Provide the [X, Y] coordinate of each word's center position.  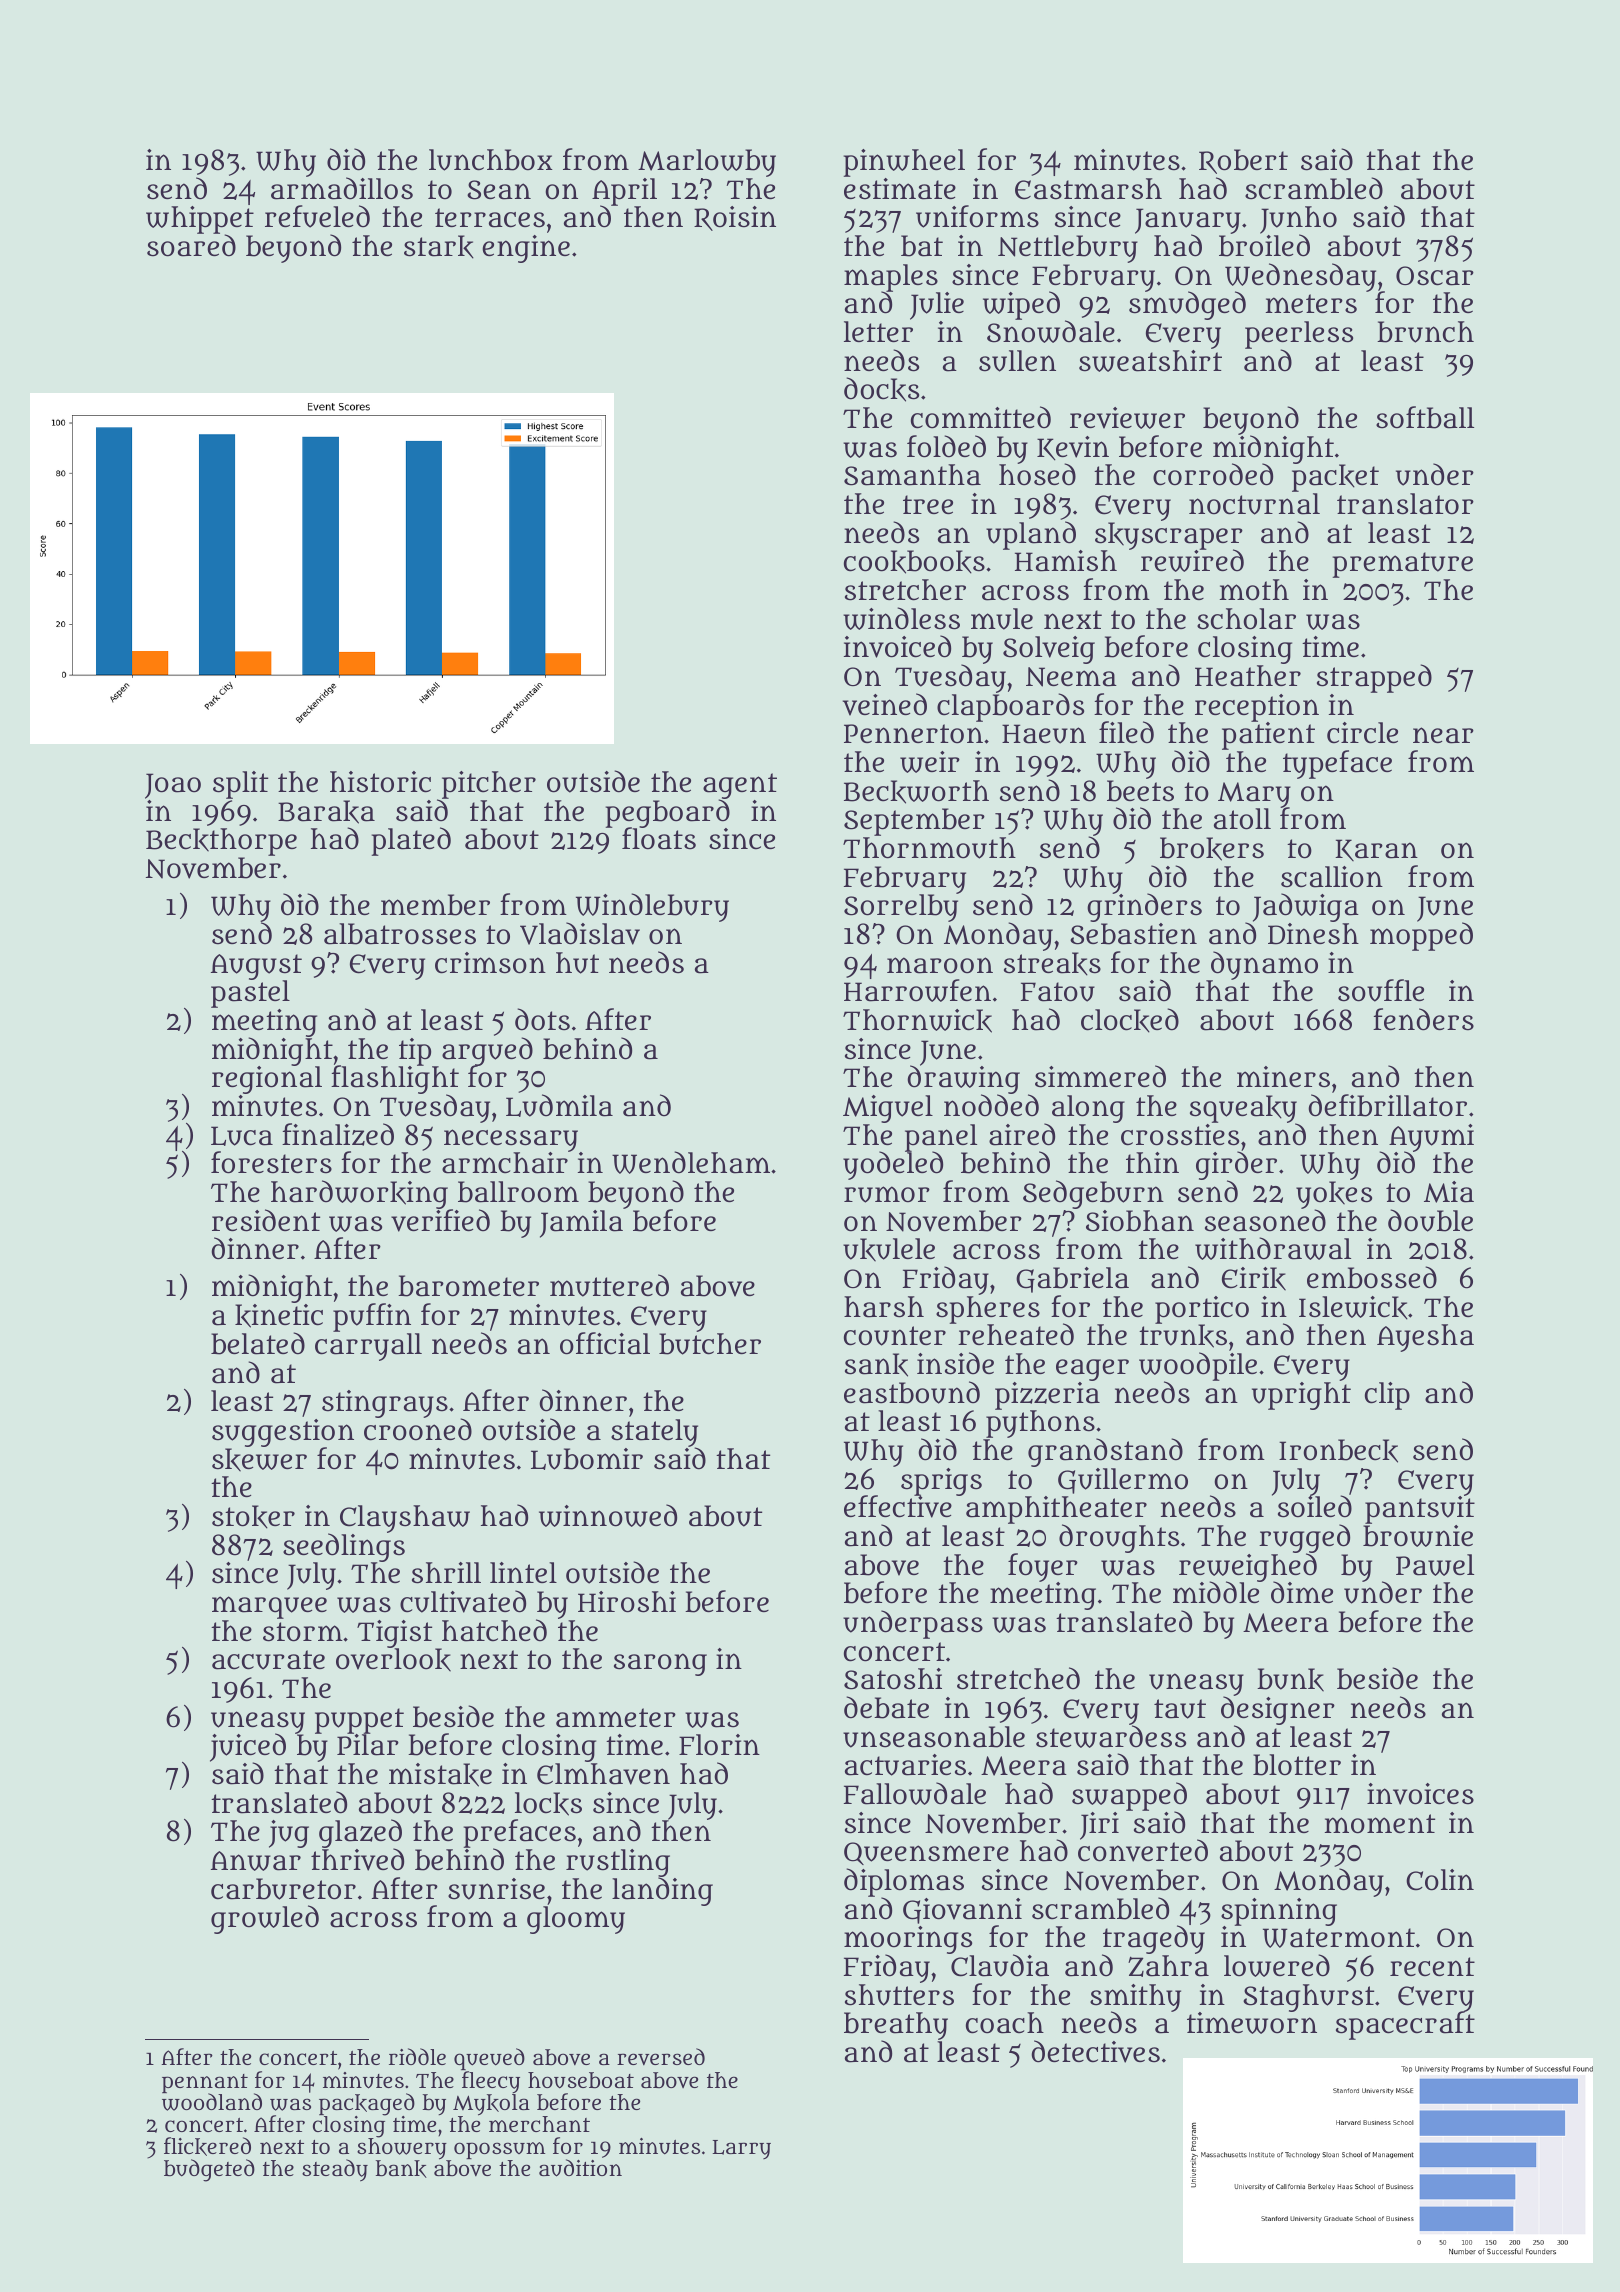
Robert [1243, 161]
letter [878, 331]
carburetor [283, 1889]
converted [1143, 1851]
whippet [200, 220]
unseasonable [934, 1737]
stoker [253, 1517]
